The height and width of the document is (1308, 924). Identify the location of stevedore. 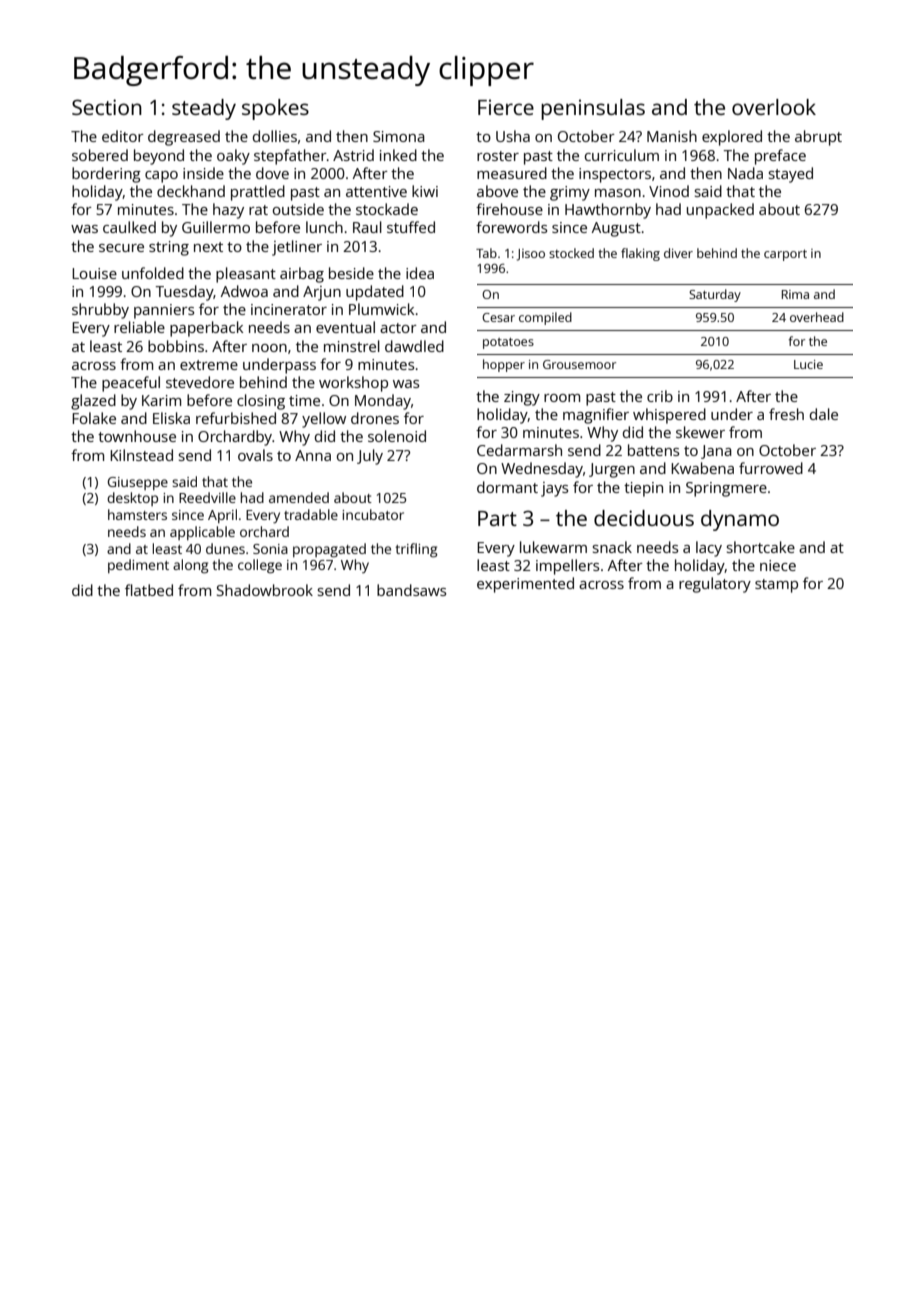
(200, 382).
